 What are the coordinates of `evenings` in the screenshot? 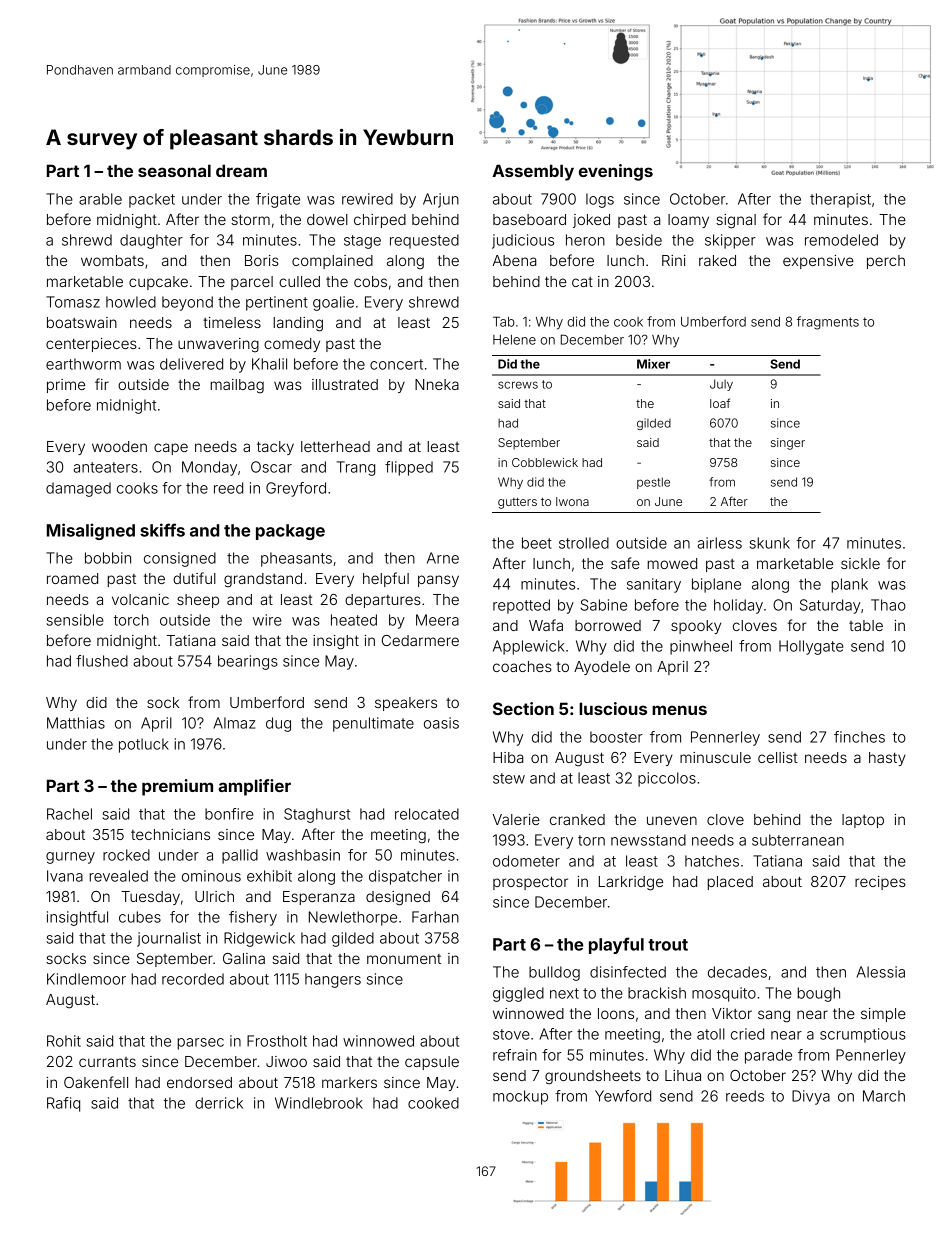 It's located at (616, 172).
